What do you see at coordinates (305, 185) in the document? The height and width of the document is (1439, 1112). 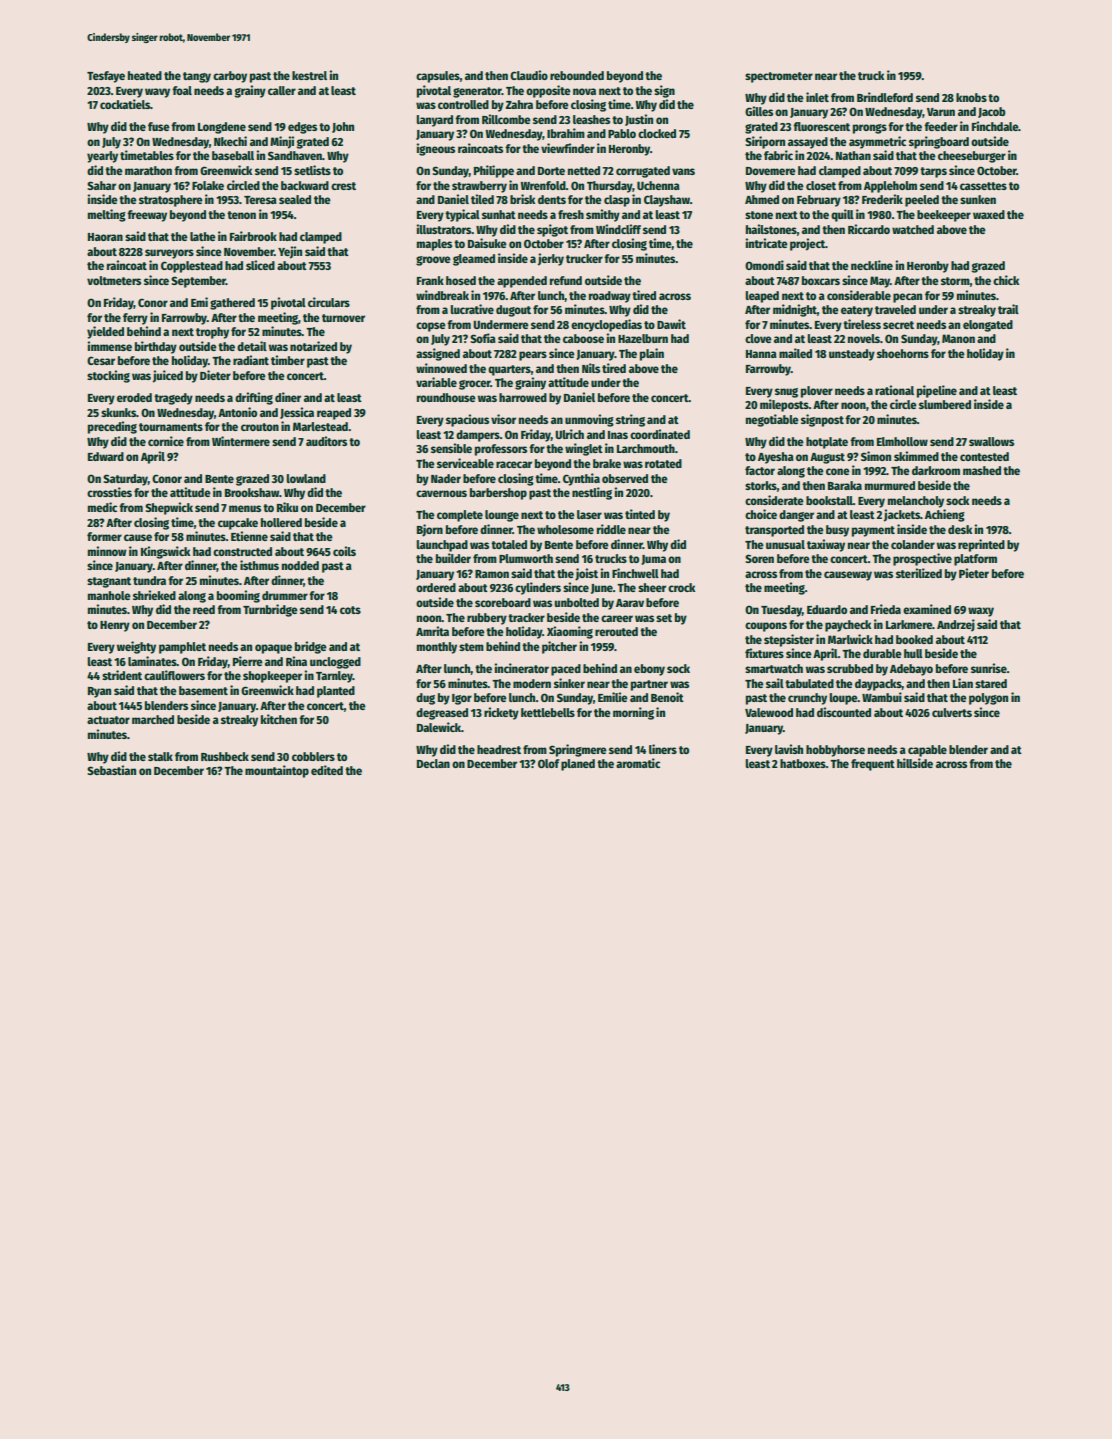 I see `backward` at bounding box center [305, 185].
